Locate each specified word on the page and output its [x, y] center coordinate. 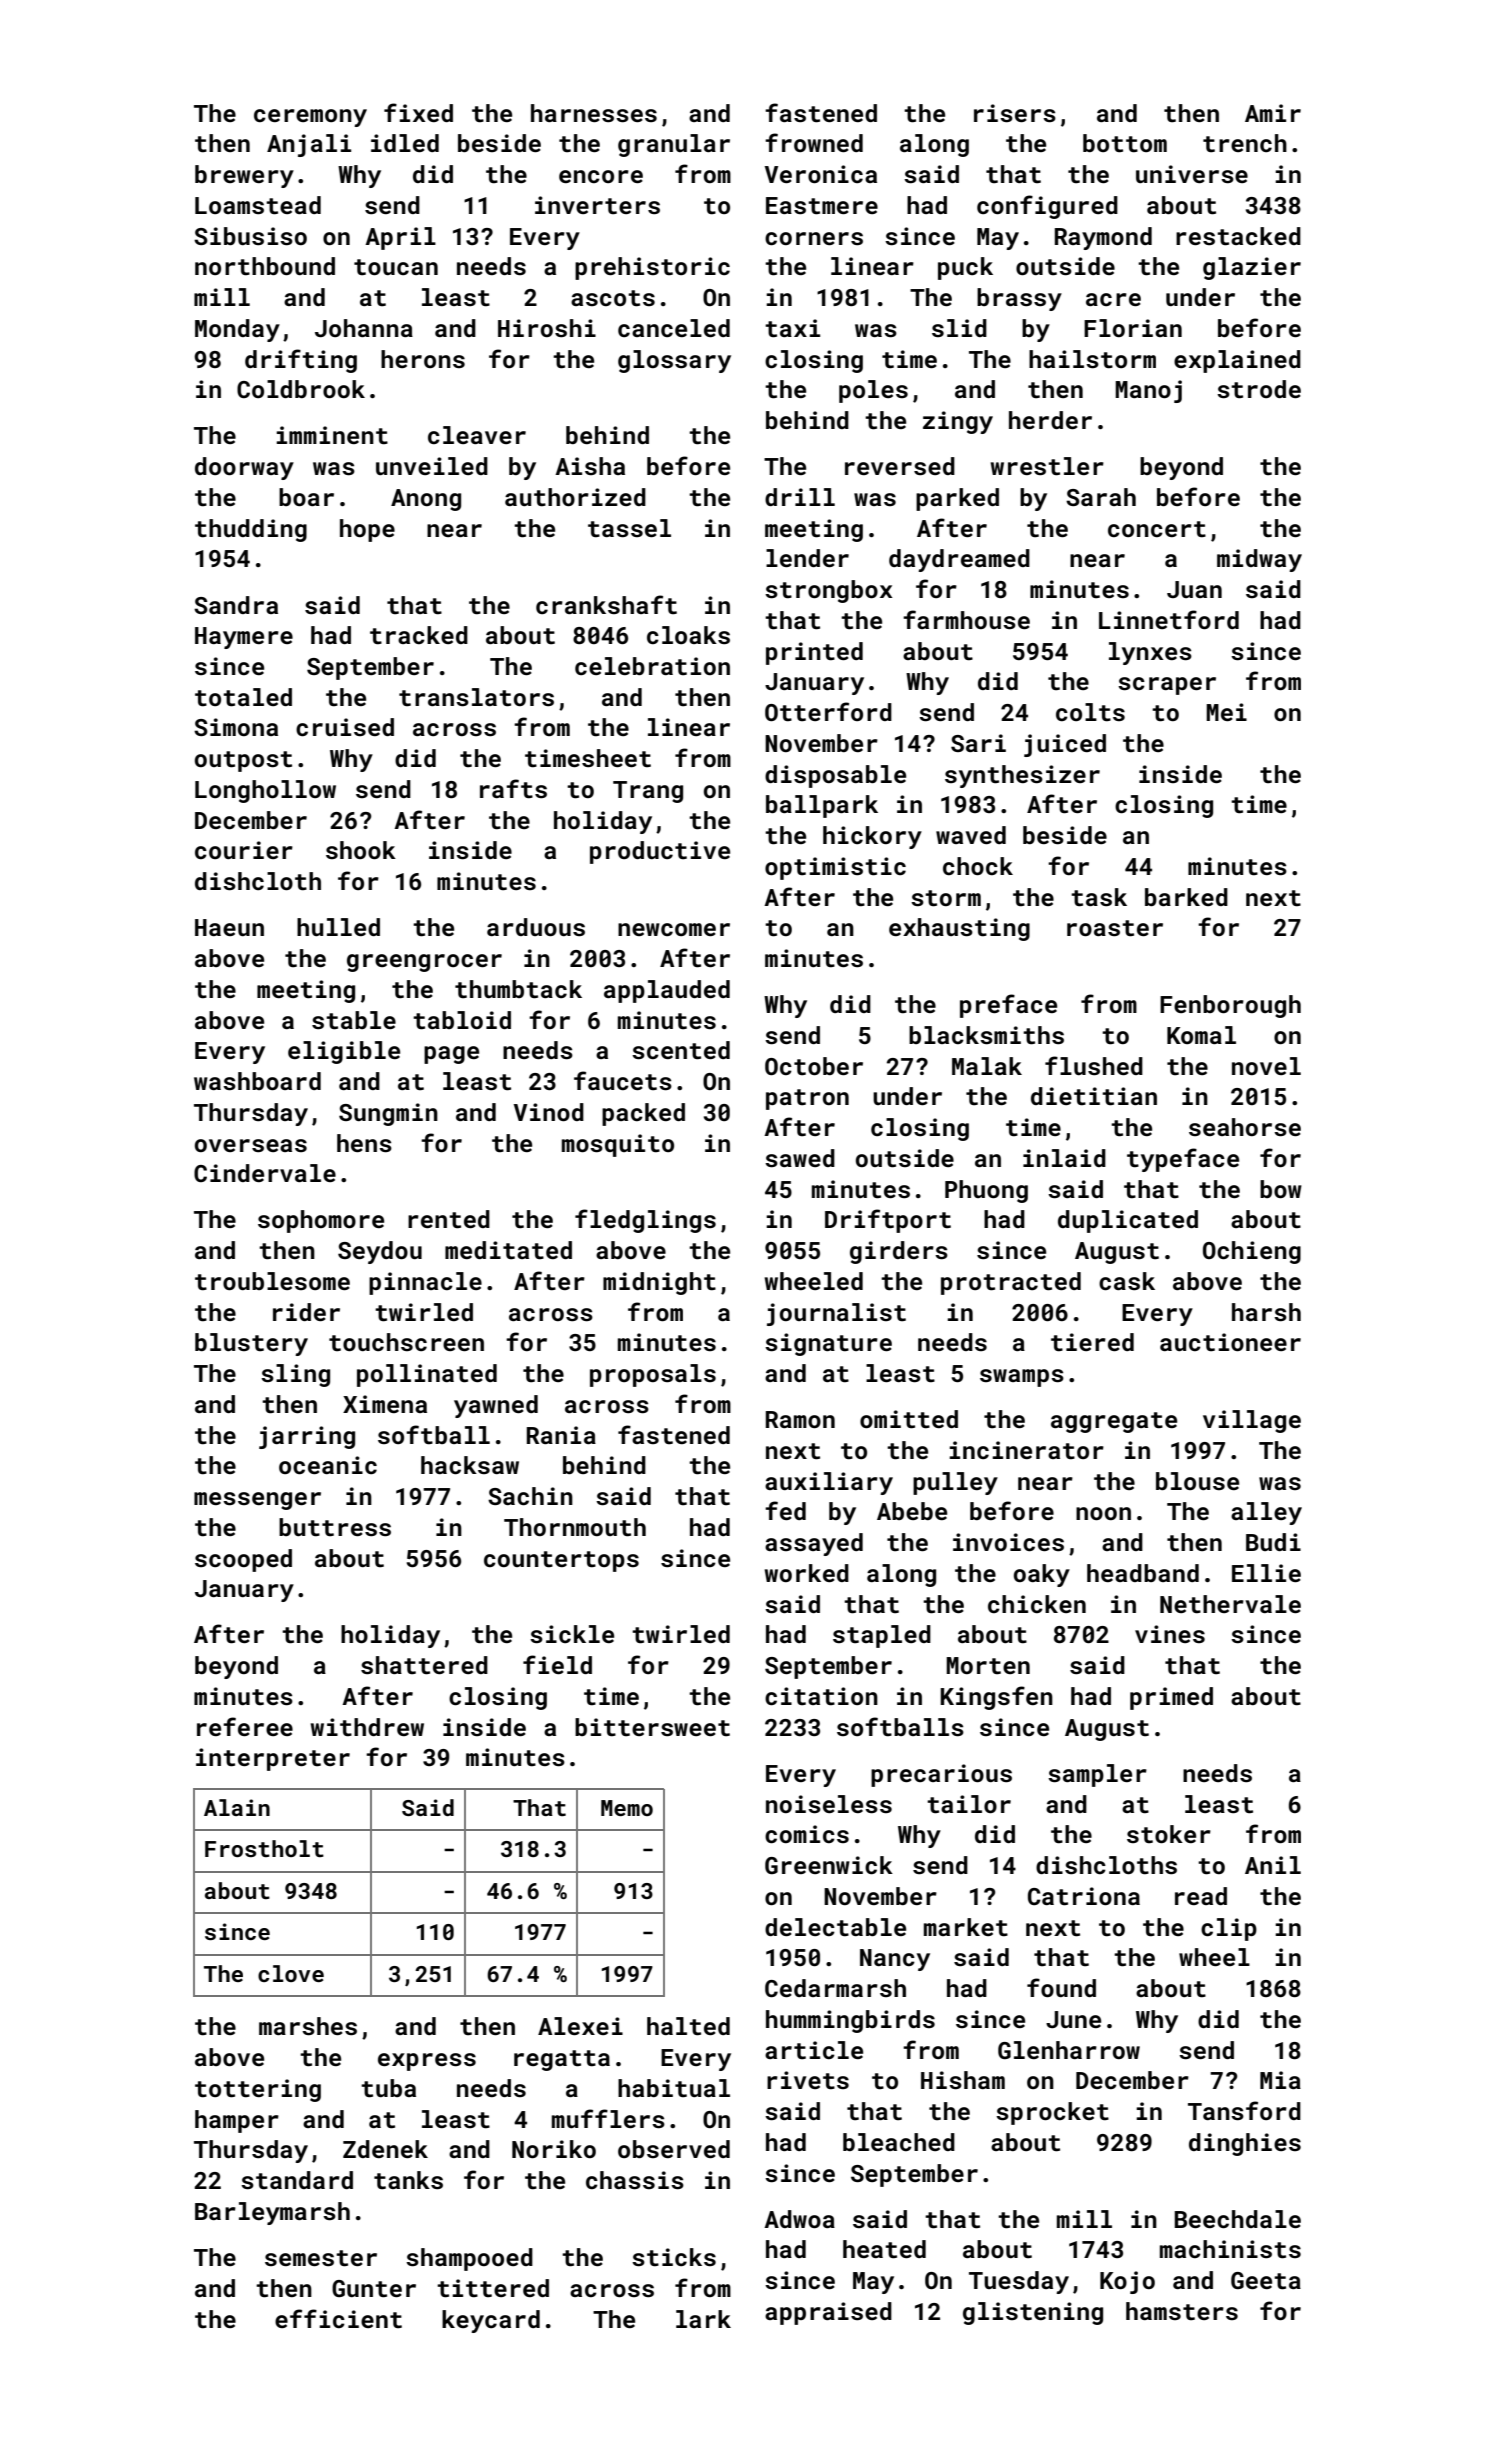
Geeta [1266, 2281]
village [1252, 1421]
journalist [836, 1314]
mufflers [608, 2119]
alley [1266, 1513]
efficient [338, 2319]
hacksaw [470, 1465]
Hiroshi [547, 328]
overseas [251, 1146]
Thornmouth [575, 1527]
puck [965, 268]
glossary [674, 361]
